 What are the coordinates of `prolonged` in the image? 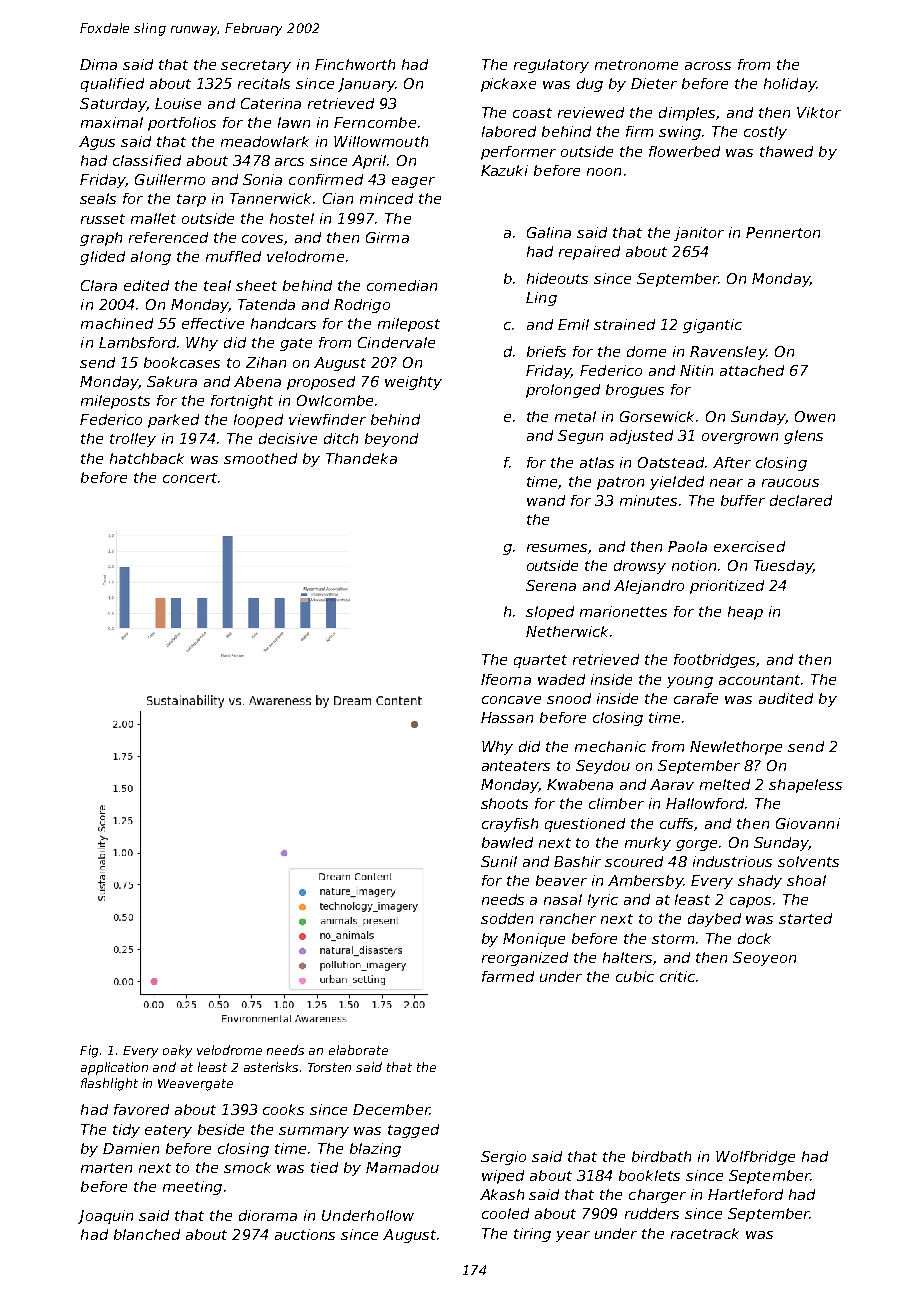 It's located at (563, 391).
